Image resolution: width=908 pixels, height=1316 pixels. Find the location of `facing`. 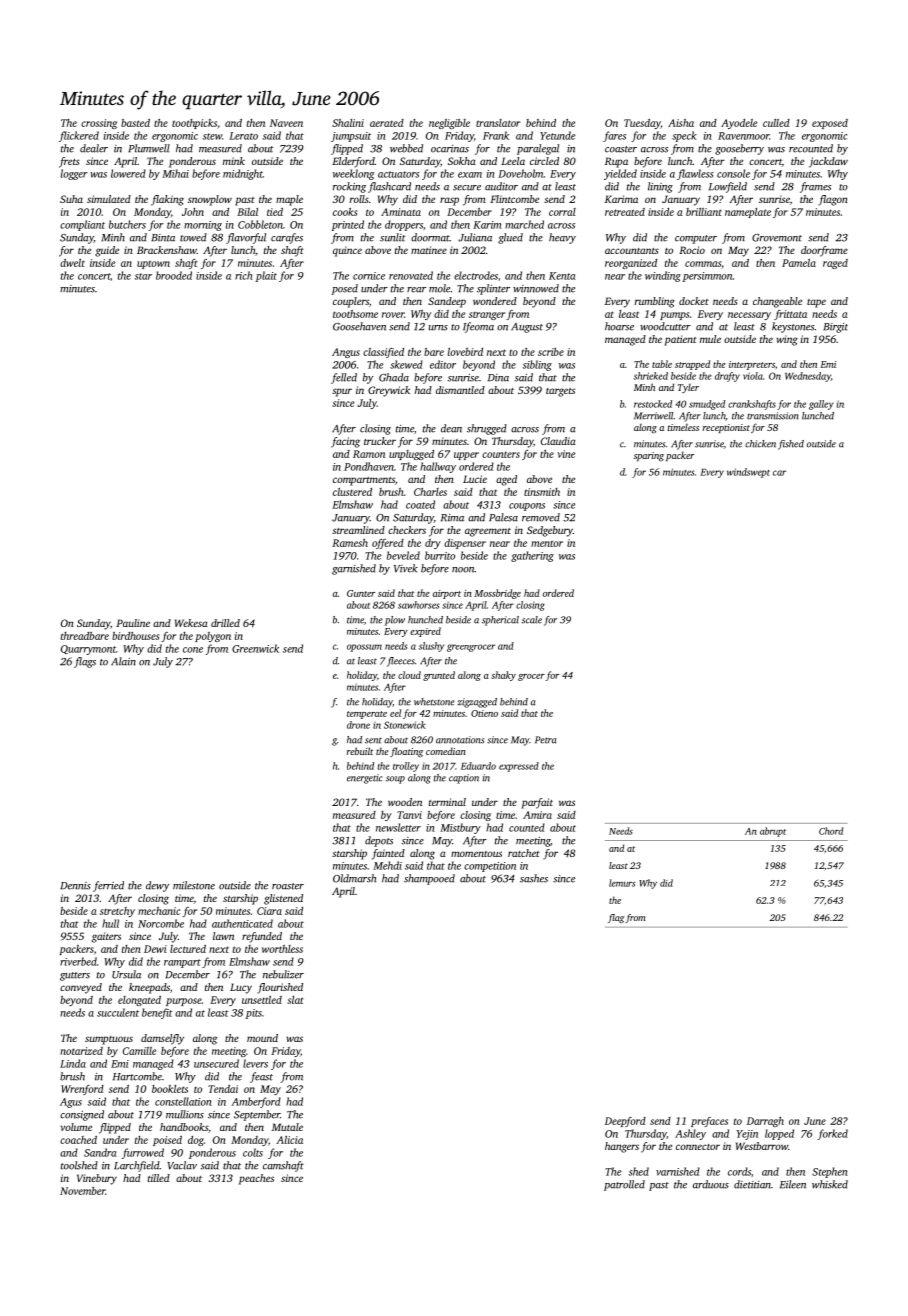

facing is located at coordinates (345, 442).
